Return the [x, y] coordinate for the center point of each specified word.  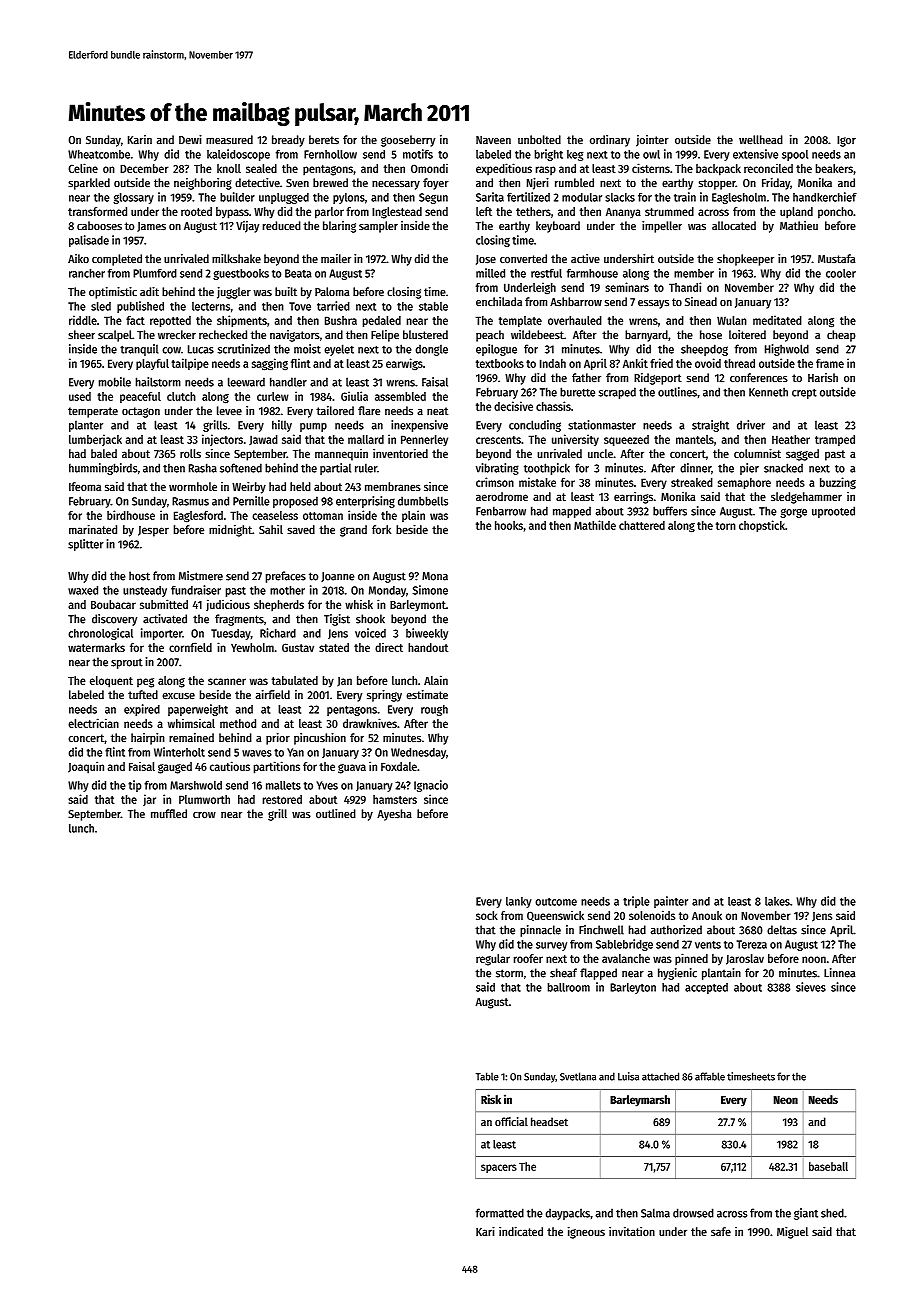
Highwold [787, 350]
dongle [431, 350]
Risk [491, 1099]
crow [204, 815]
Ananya [623, 213]
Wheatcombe [99, 154]
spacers [499, 1168]
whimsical [191, 723]
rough [434, 710]
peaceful [140, 397]
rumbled [574, 183]
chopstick [762, 526]
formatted [500, 1213]
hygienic [677, 974]
